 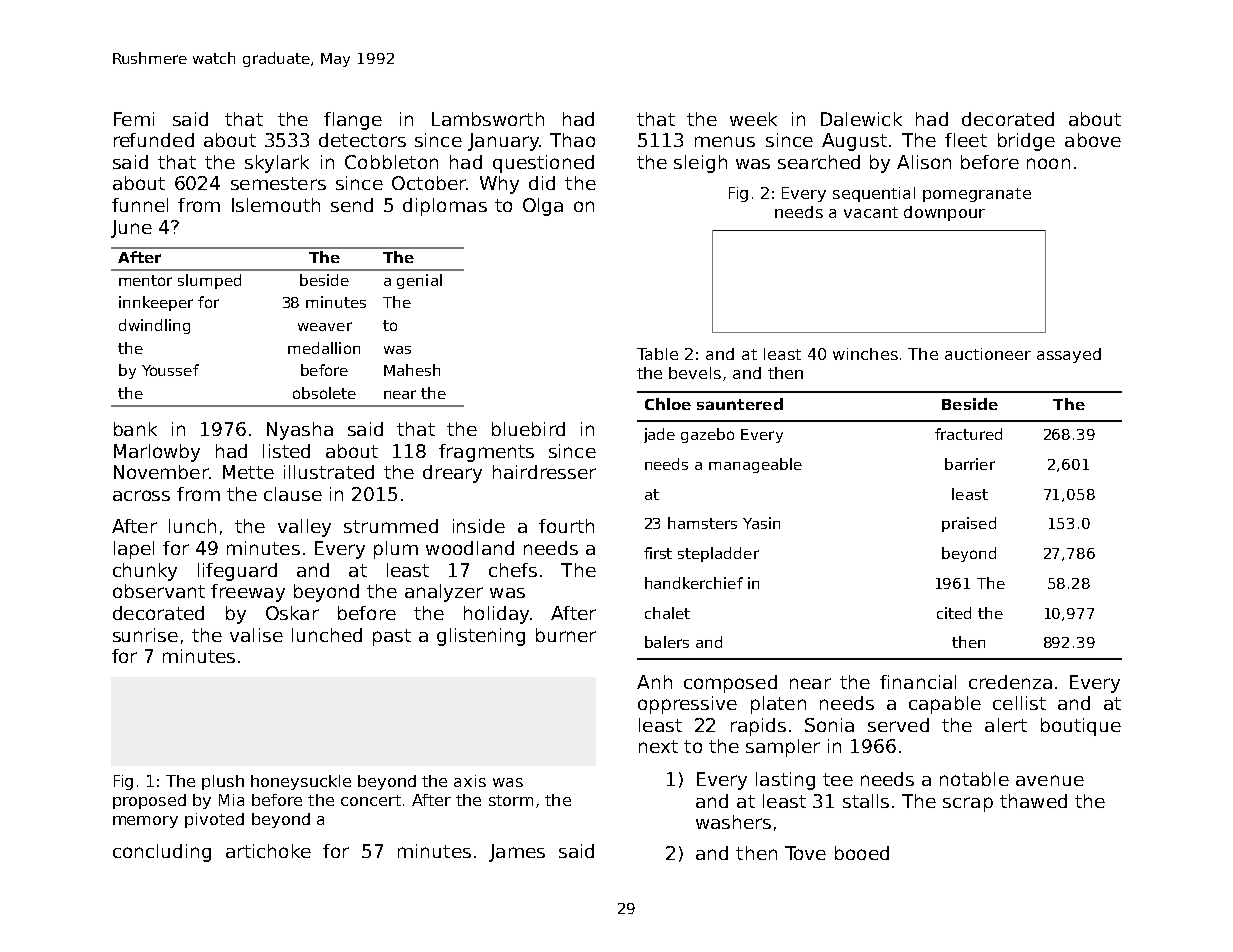 I want to click on plush, so click(x=223, y=782).
